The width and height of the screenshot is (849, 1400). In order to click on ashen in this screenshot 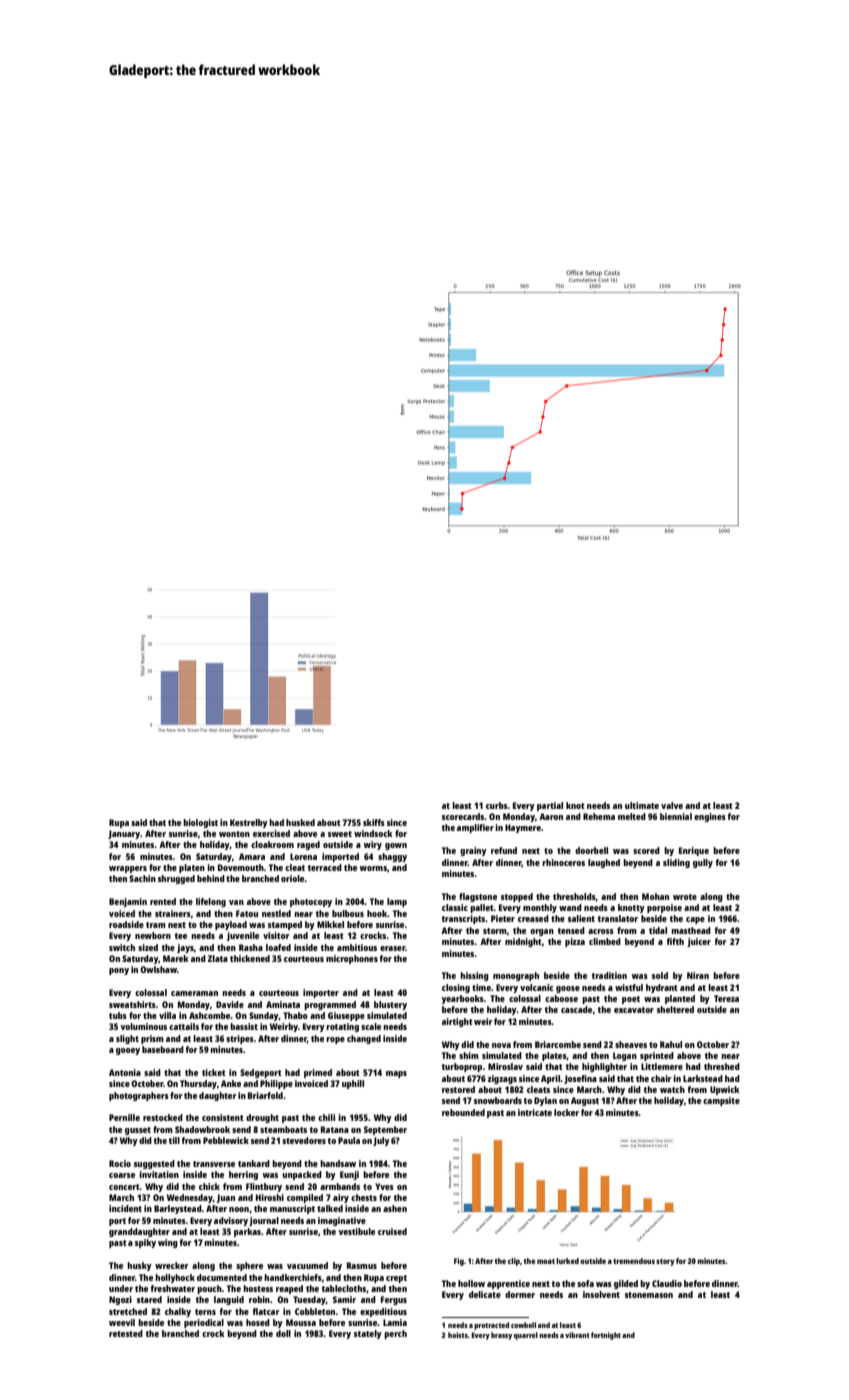, I will do `click(395, 1208)`.
